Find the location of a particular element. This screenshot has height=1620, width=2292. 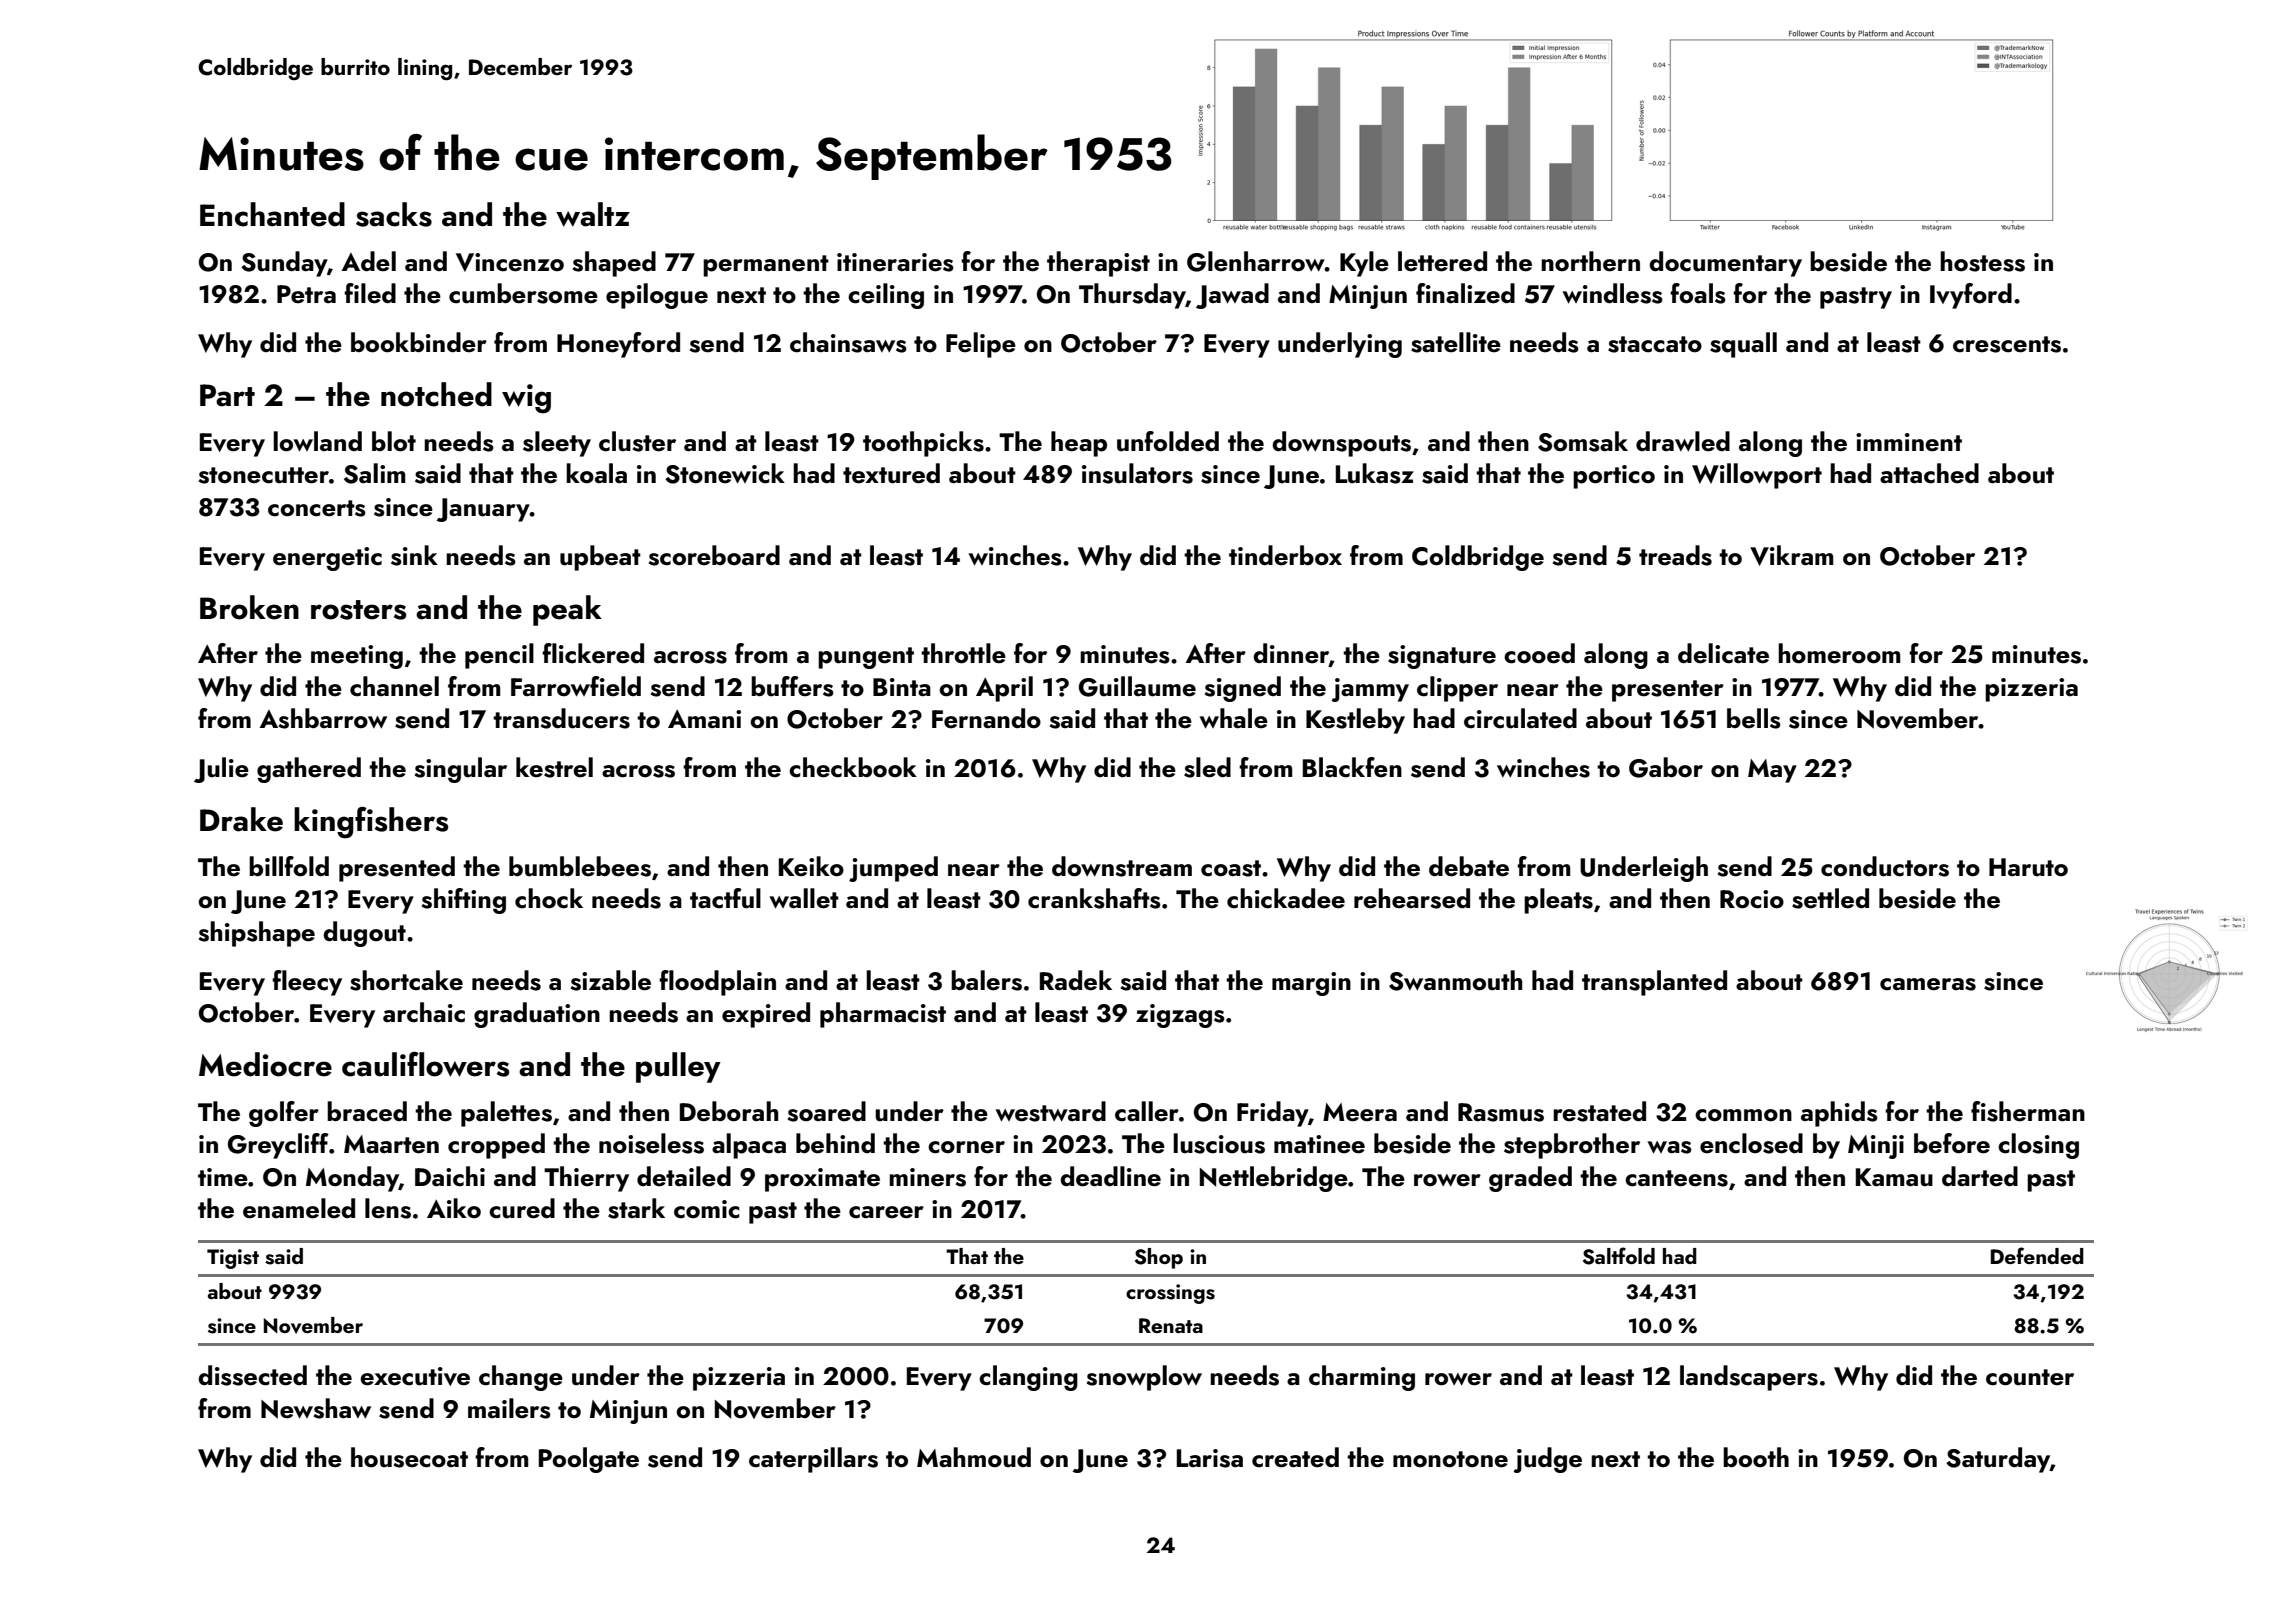

Radek is located at coordinates (1076, 980).
